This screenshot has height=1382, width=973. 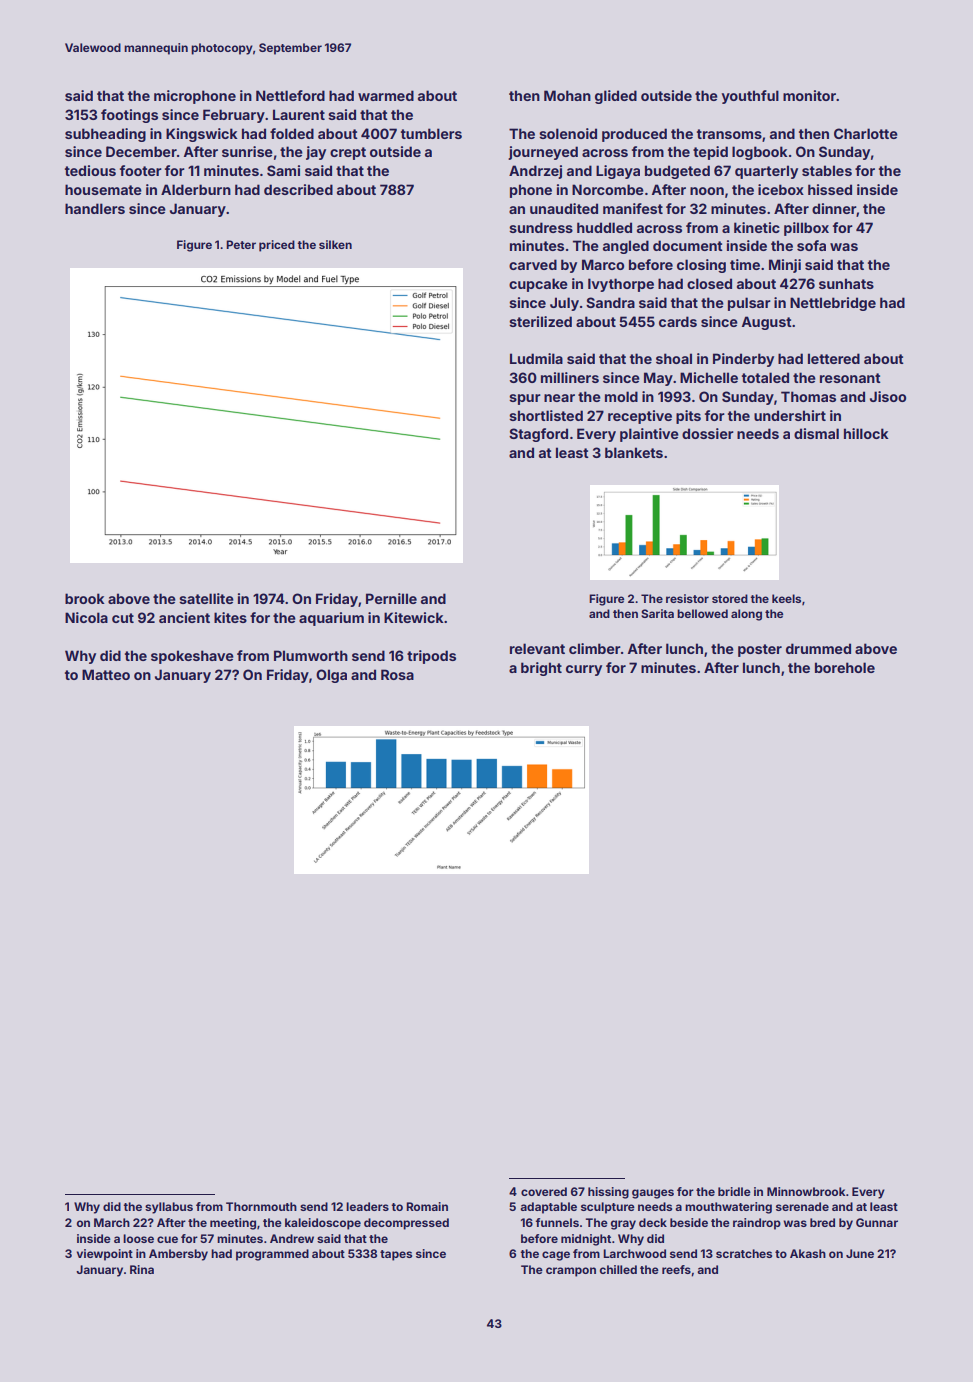 I want to click on warmed, so click(x=386, y=95).
